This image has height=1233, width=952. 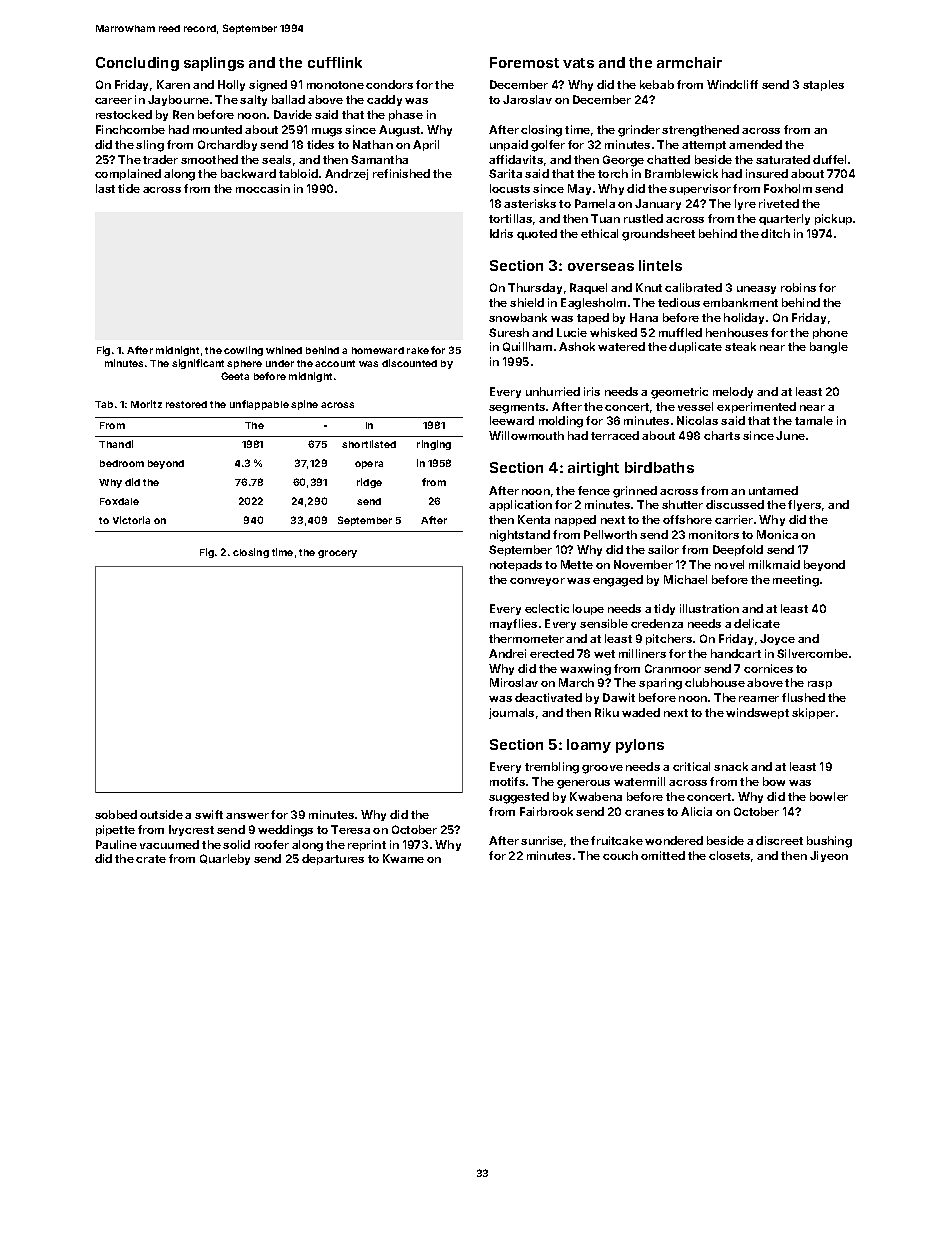 I want to click on melody, so click(x=733, y=392).
